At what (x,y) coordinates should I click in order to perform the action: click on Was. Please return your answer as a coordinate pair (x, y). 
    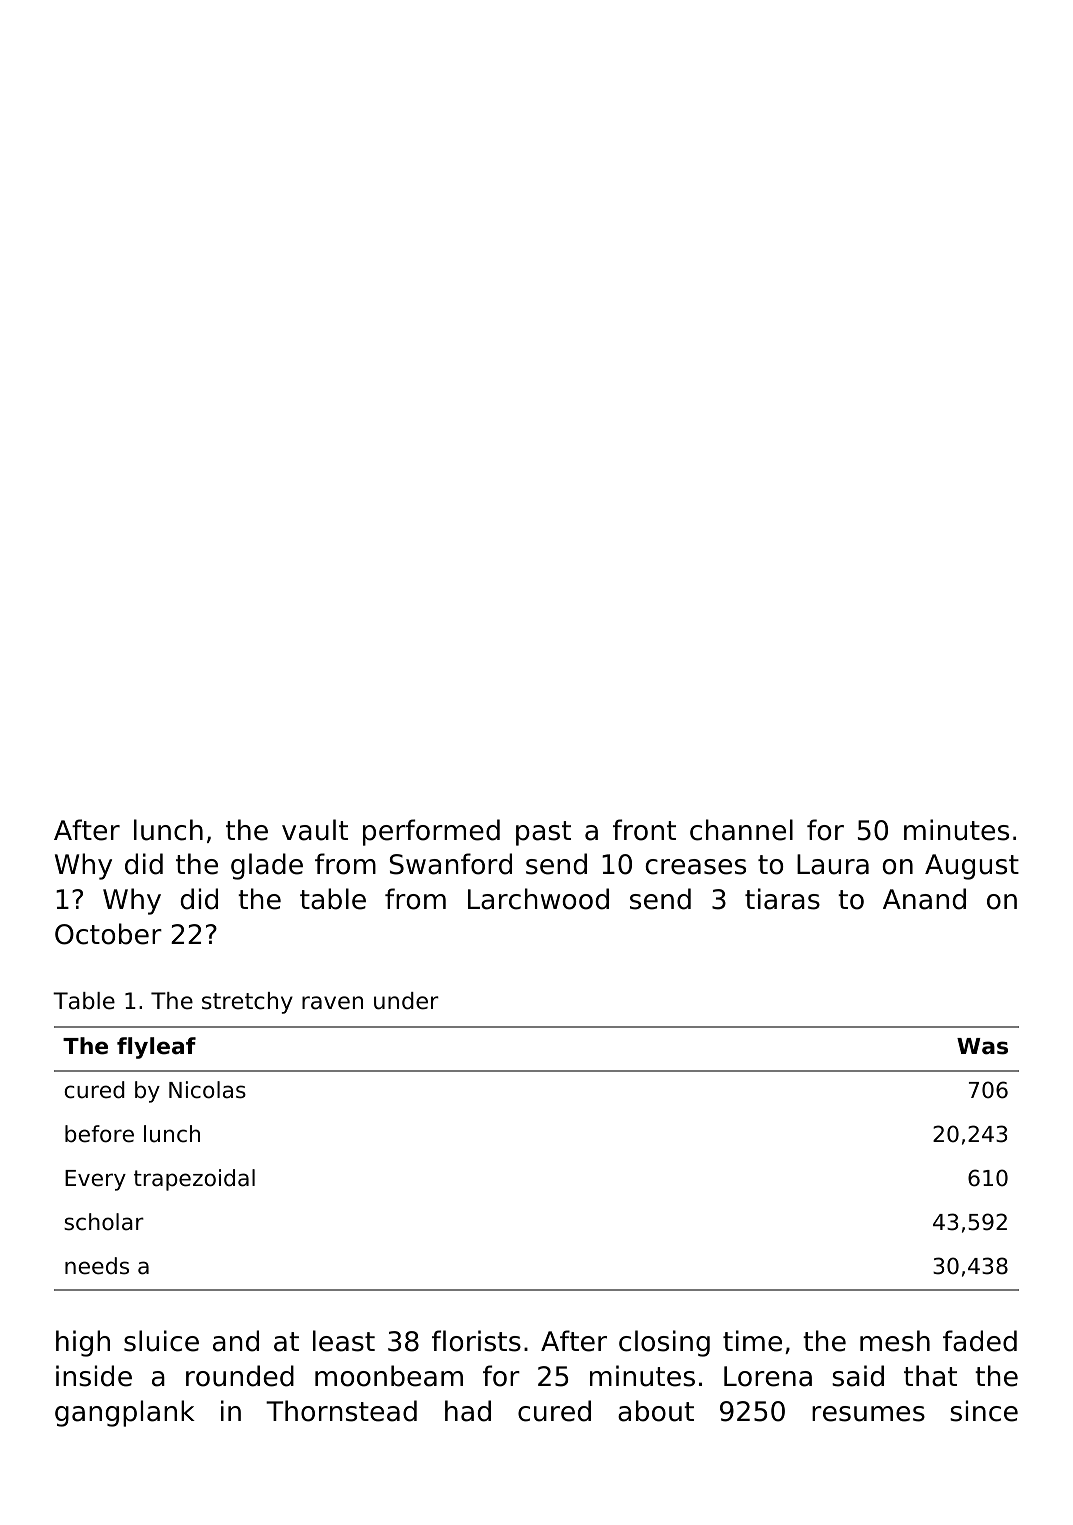
    Looking at the image, I should click on (982, 1046).
